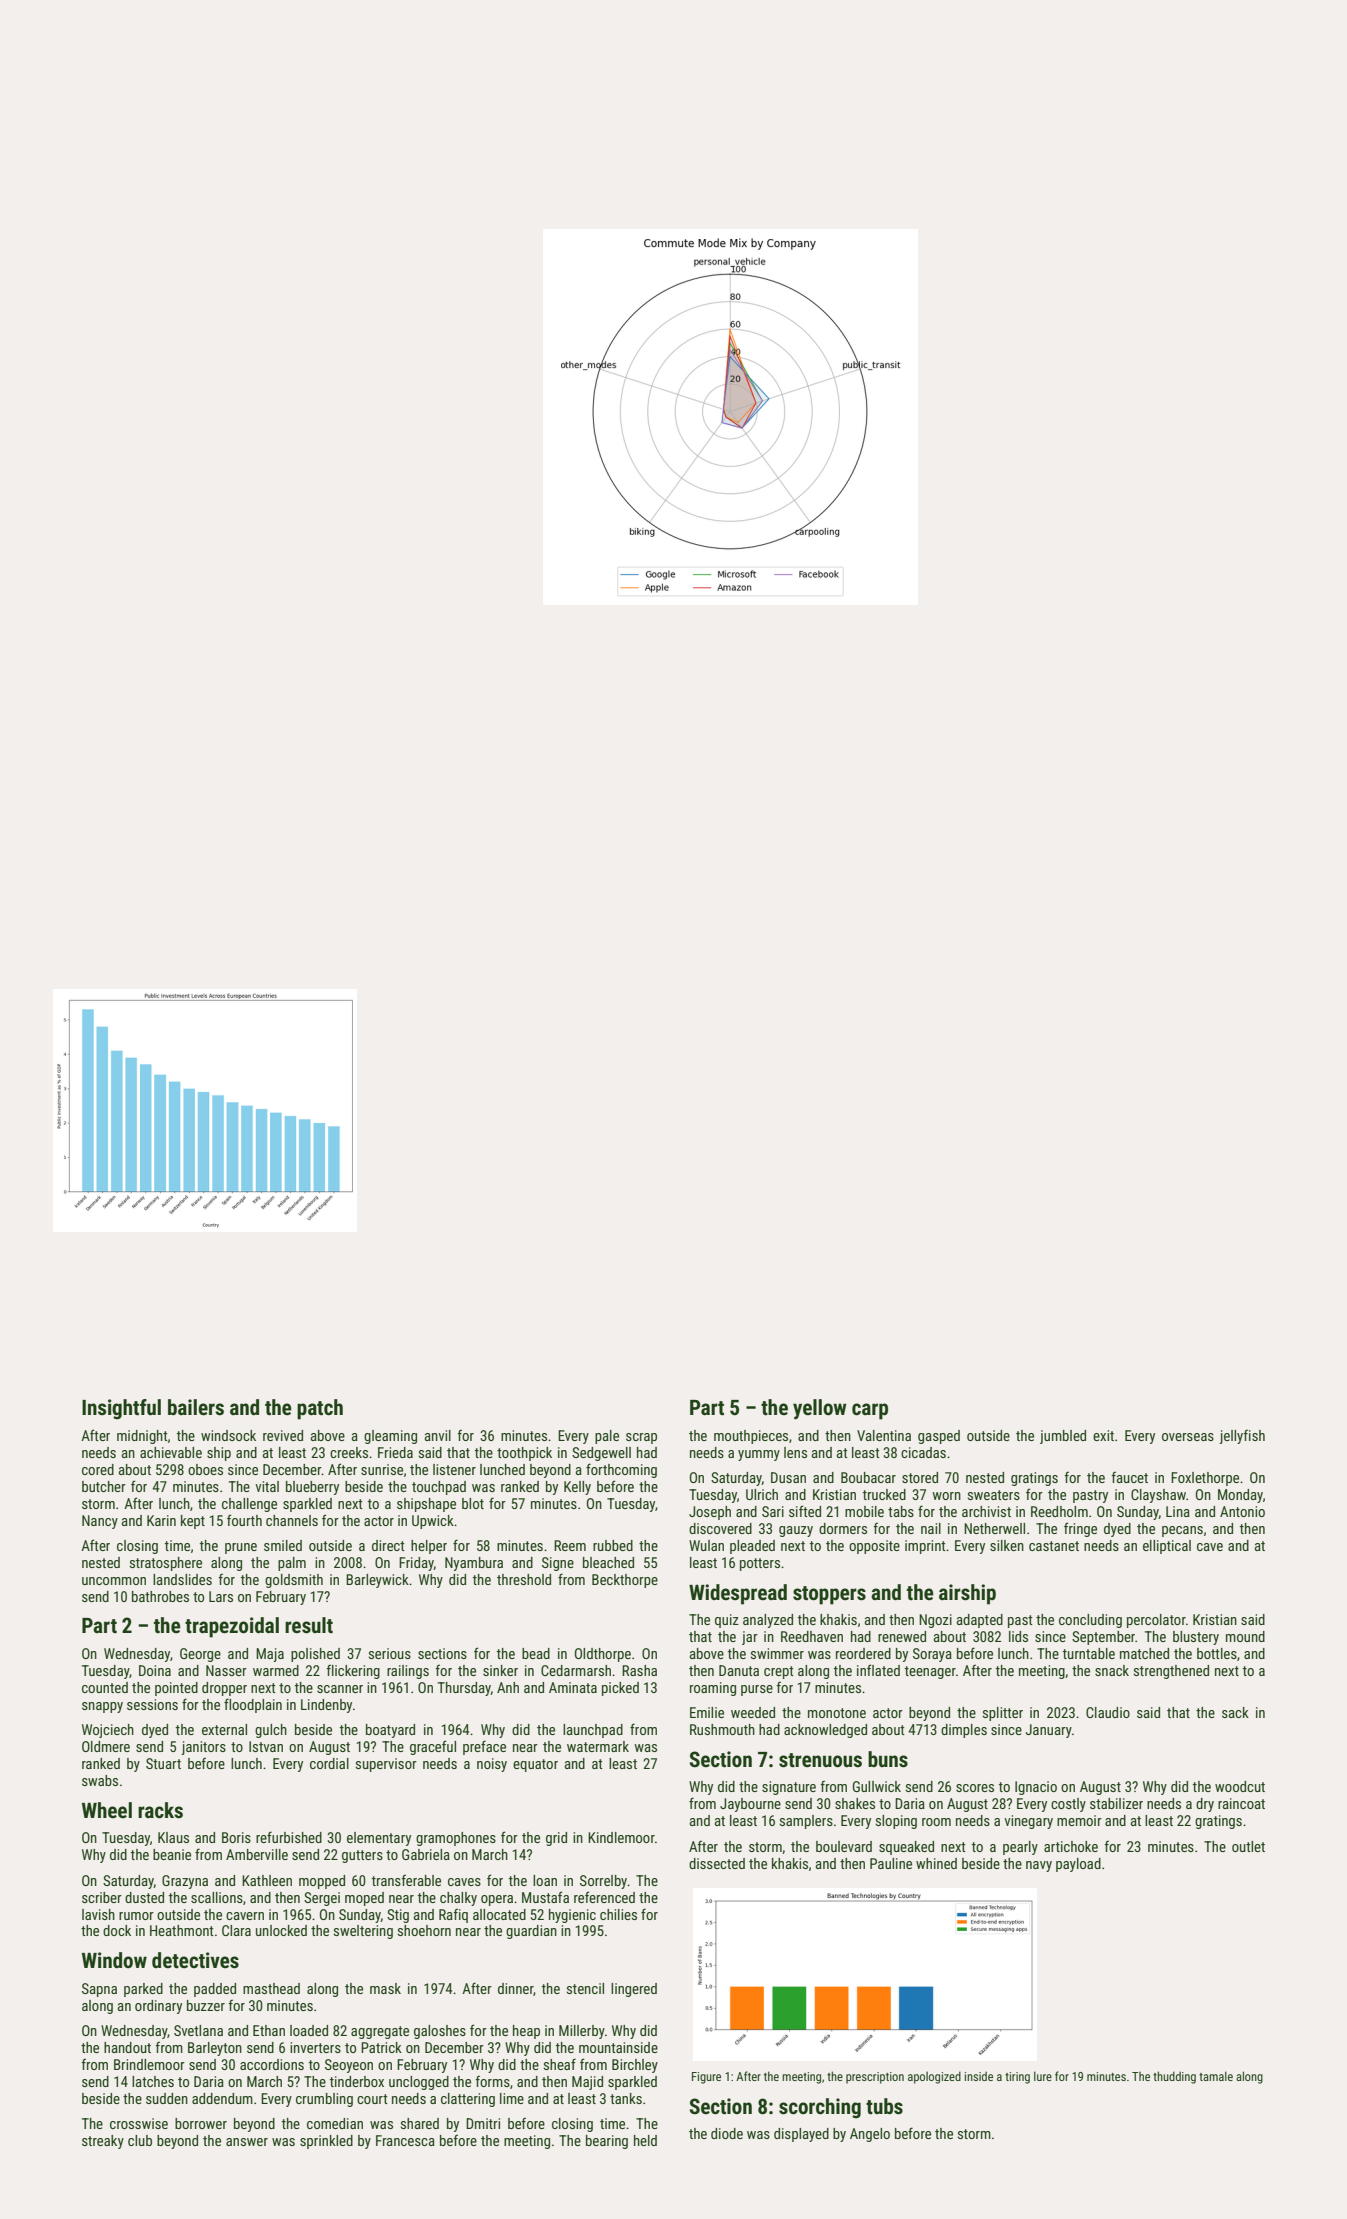 The image size is (1347, 2219). I want to click on bearing, so click(607, 2142).
